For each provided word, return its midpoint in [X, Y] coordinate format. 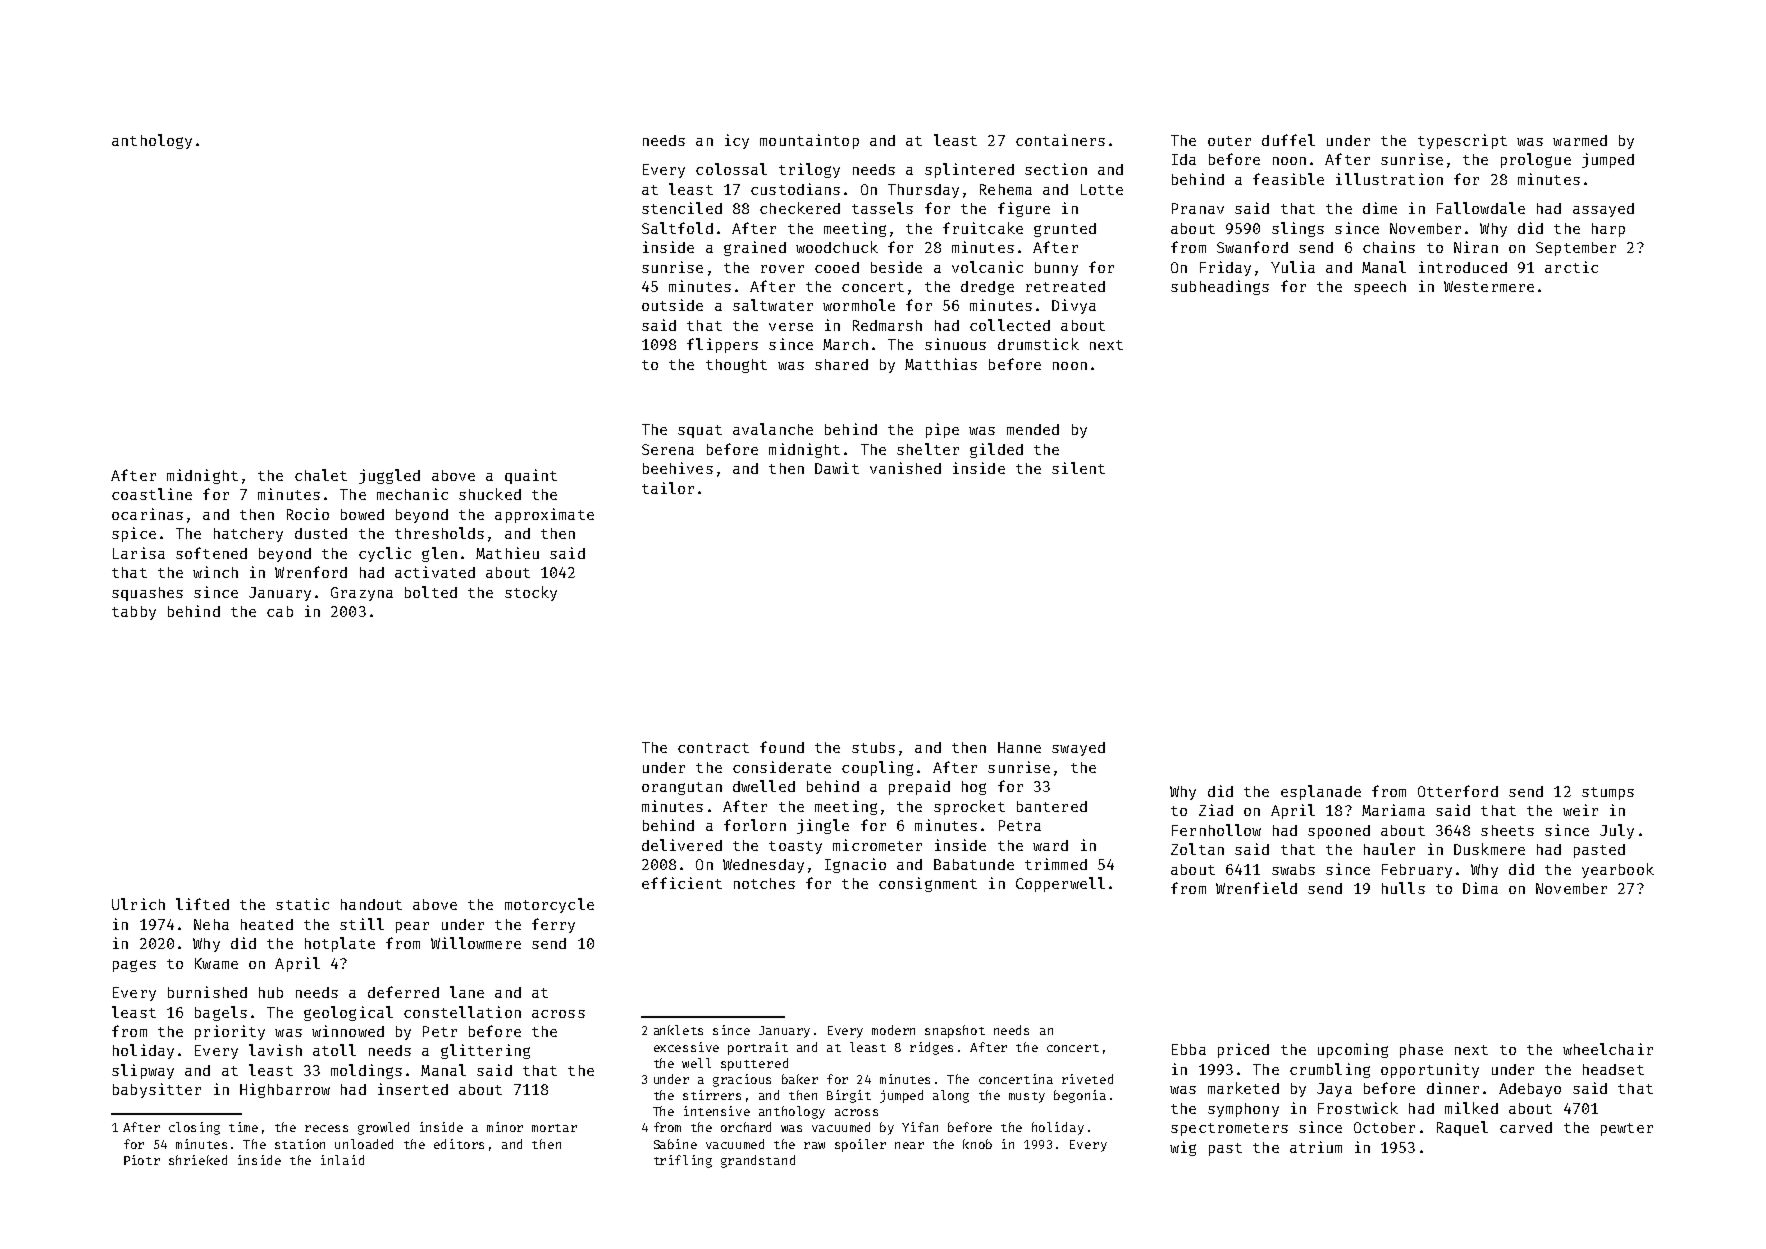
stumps [1608, 793]
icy [737, 141]
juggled [389, 476]
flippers [722, 345]
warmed [1580, 140]
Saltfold [677, 228]
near [909, 1145]
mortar [554, 1128]
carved [1526, 1127]
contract [713, 748]
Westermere [1489, 286]
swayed [1078, 749]
